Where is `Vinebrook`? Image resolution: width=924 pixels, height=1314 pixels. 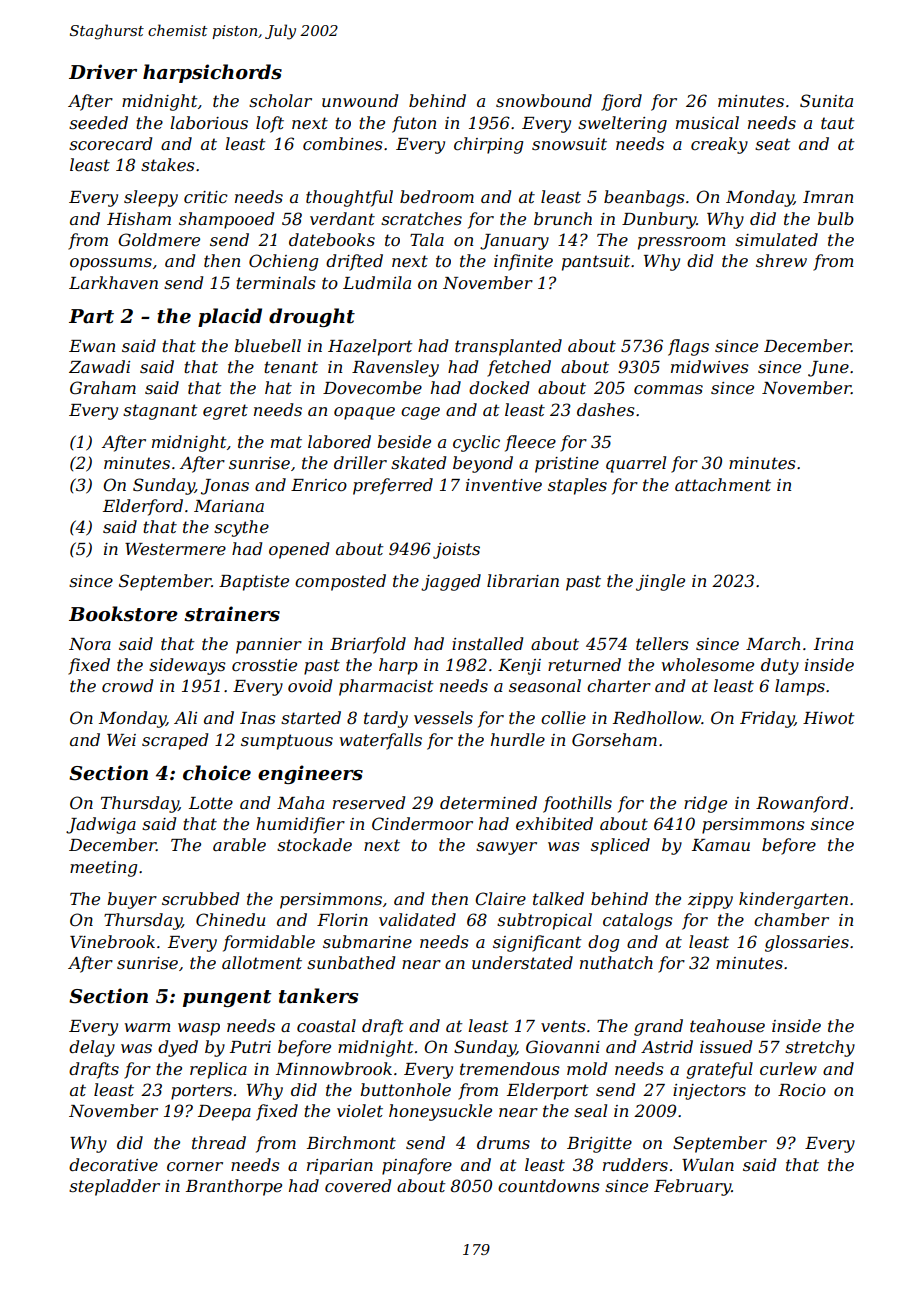 Vinebrook is located at coordinates (112, 941).
